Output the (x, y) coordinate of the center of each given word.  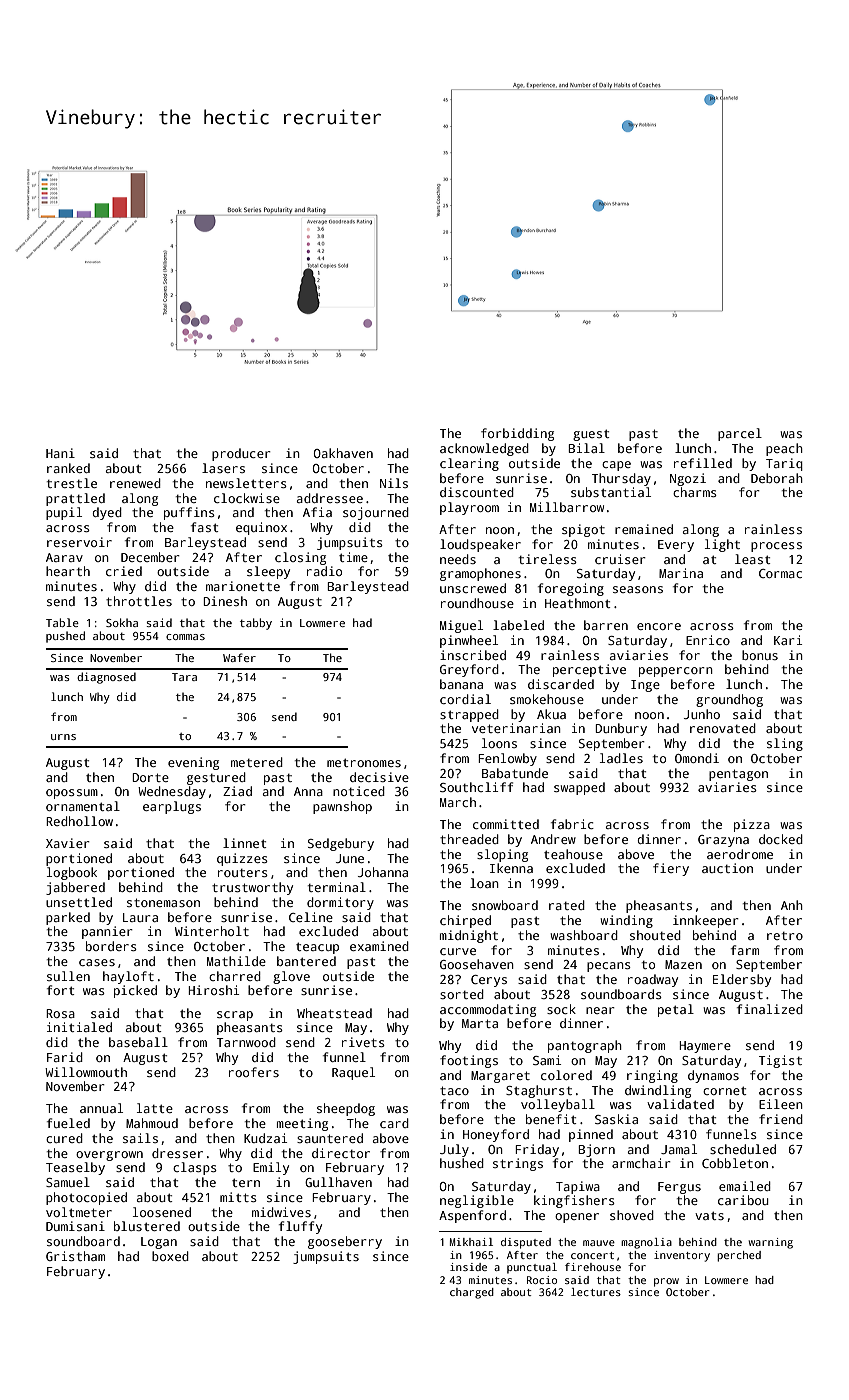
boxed (170, 1256)
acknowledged (484, 449)
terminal (337, 887)
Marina (681, 573)
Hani (60, 453)
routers (243, 873)
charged (472, 1293)
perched (739, 1256)
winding (627, 921)
